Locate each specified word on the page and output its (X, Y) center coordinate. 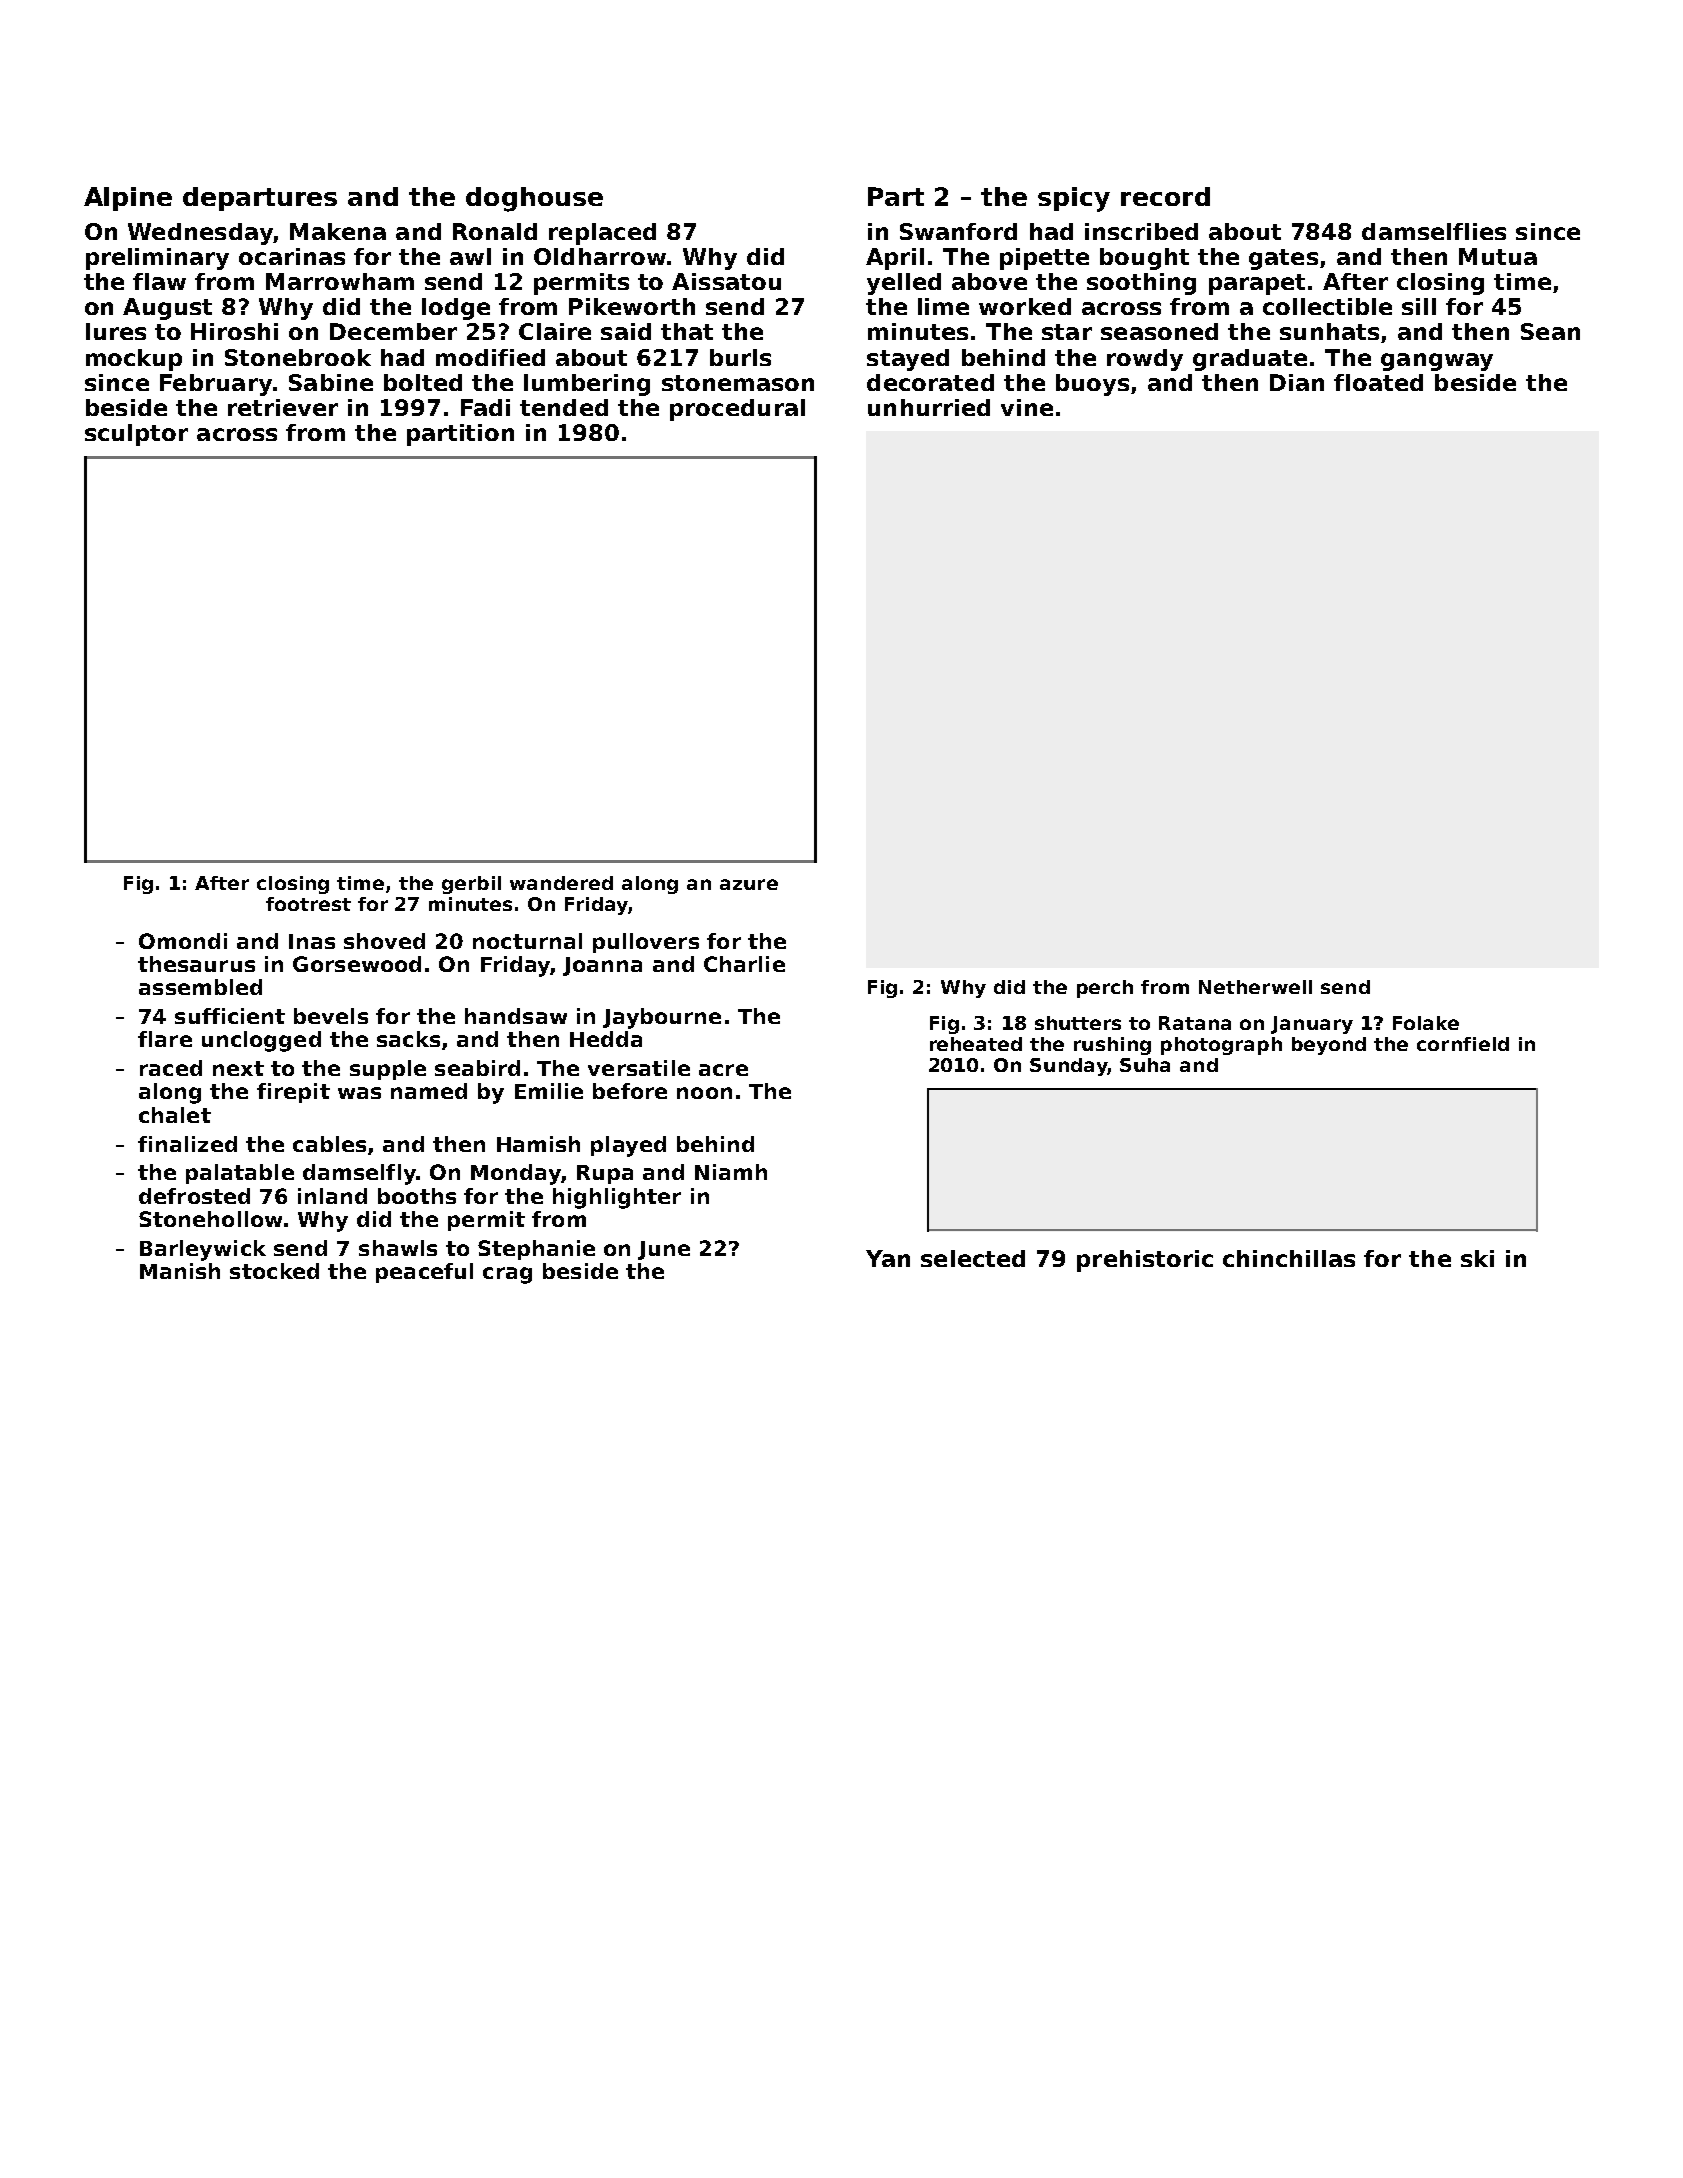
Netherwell (1255, 987)
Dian (1297, 382)
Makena (338, 231)
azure (749, 884)
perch (1105, 989)
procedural (737, 410)
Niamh (731, 1172)
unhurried (929, 407)
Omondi (183, 941)
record (1165, 196)
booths (417, 1196)
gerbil (471, 885)
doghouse (534, 199)
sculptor (136, 435)
